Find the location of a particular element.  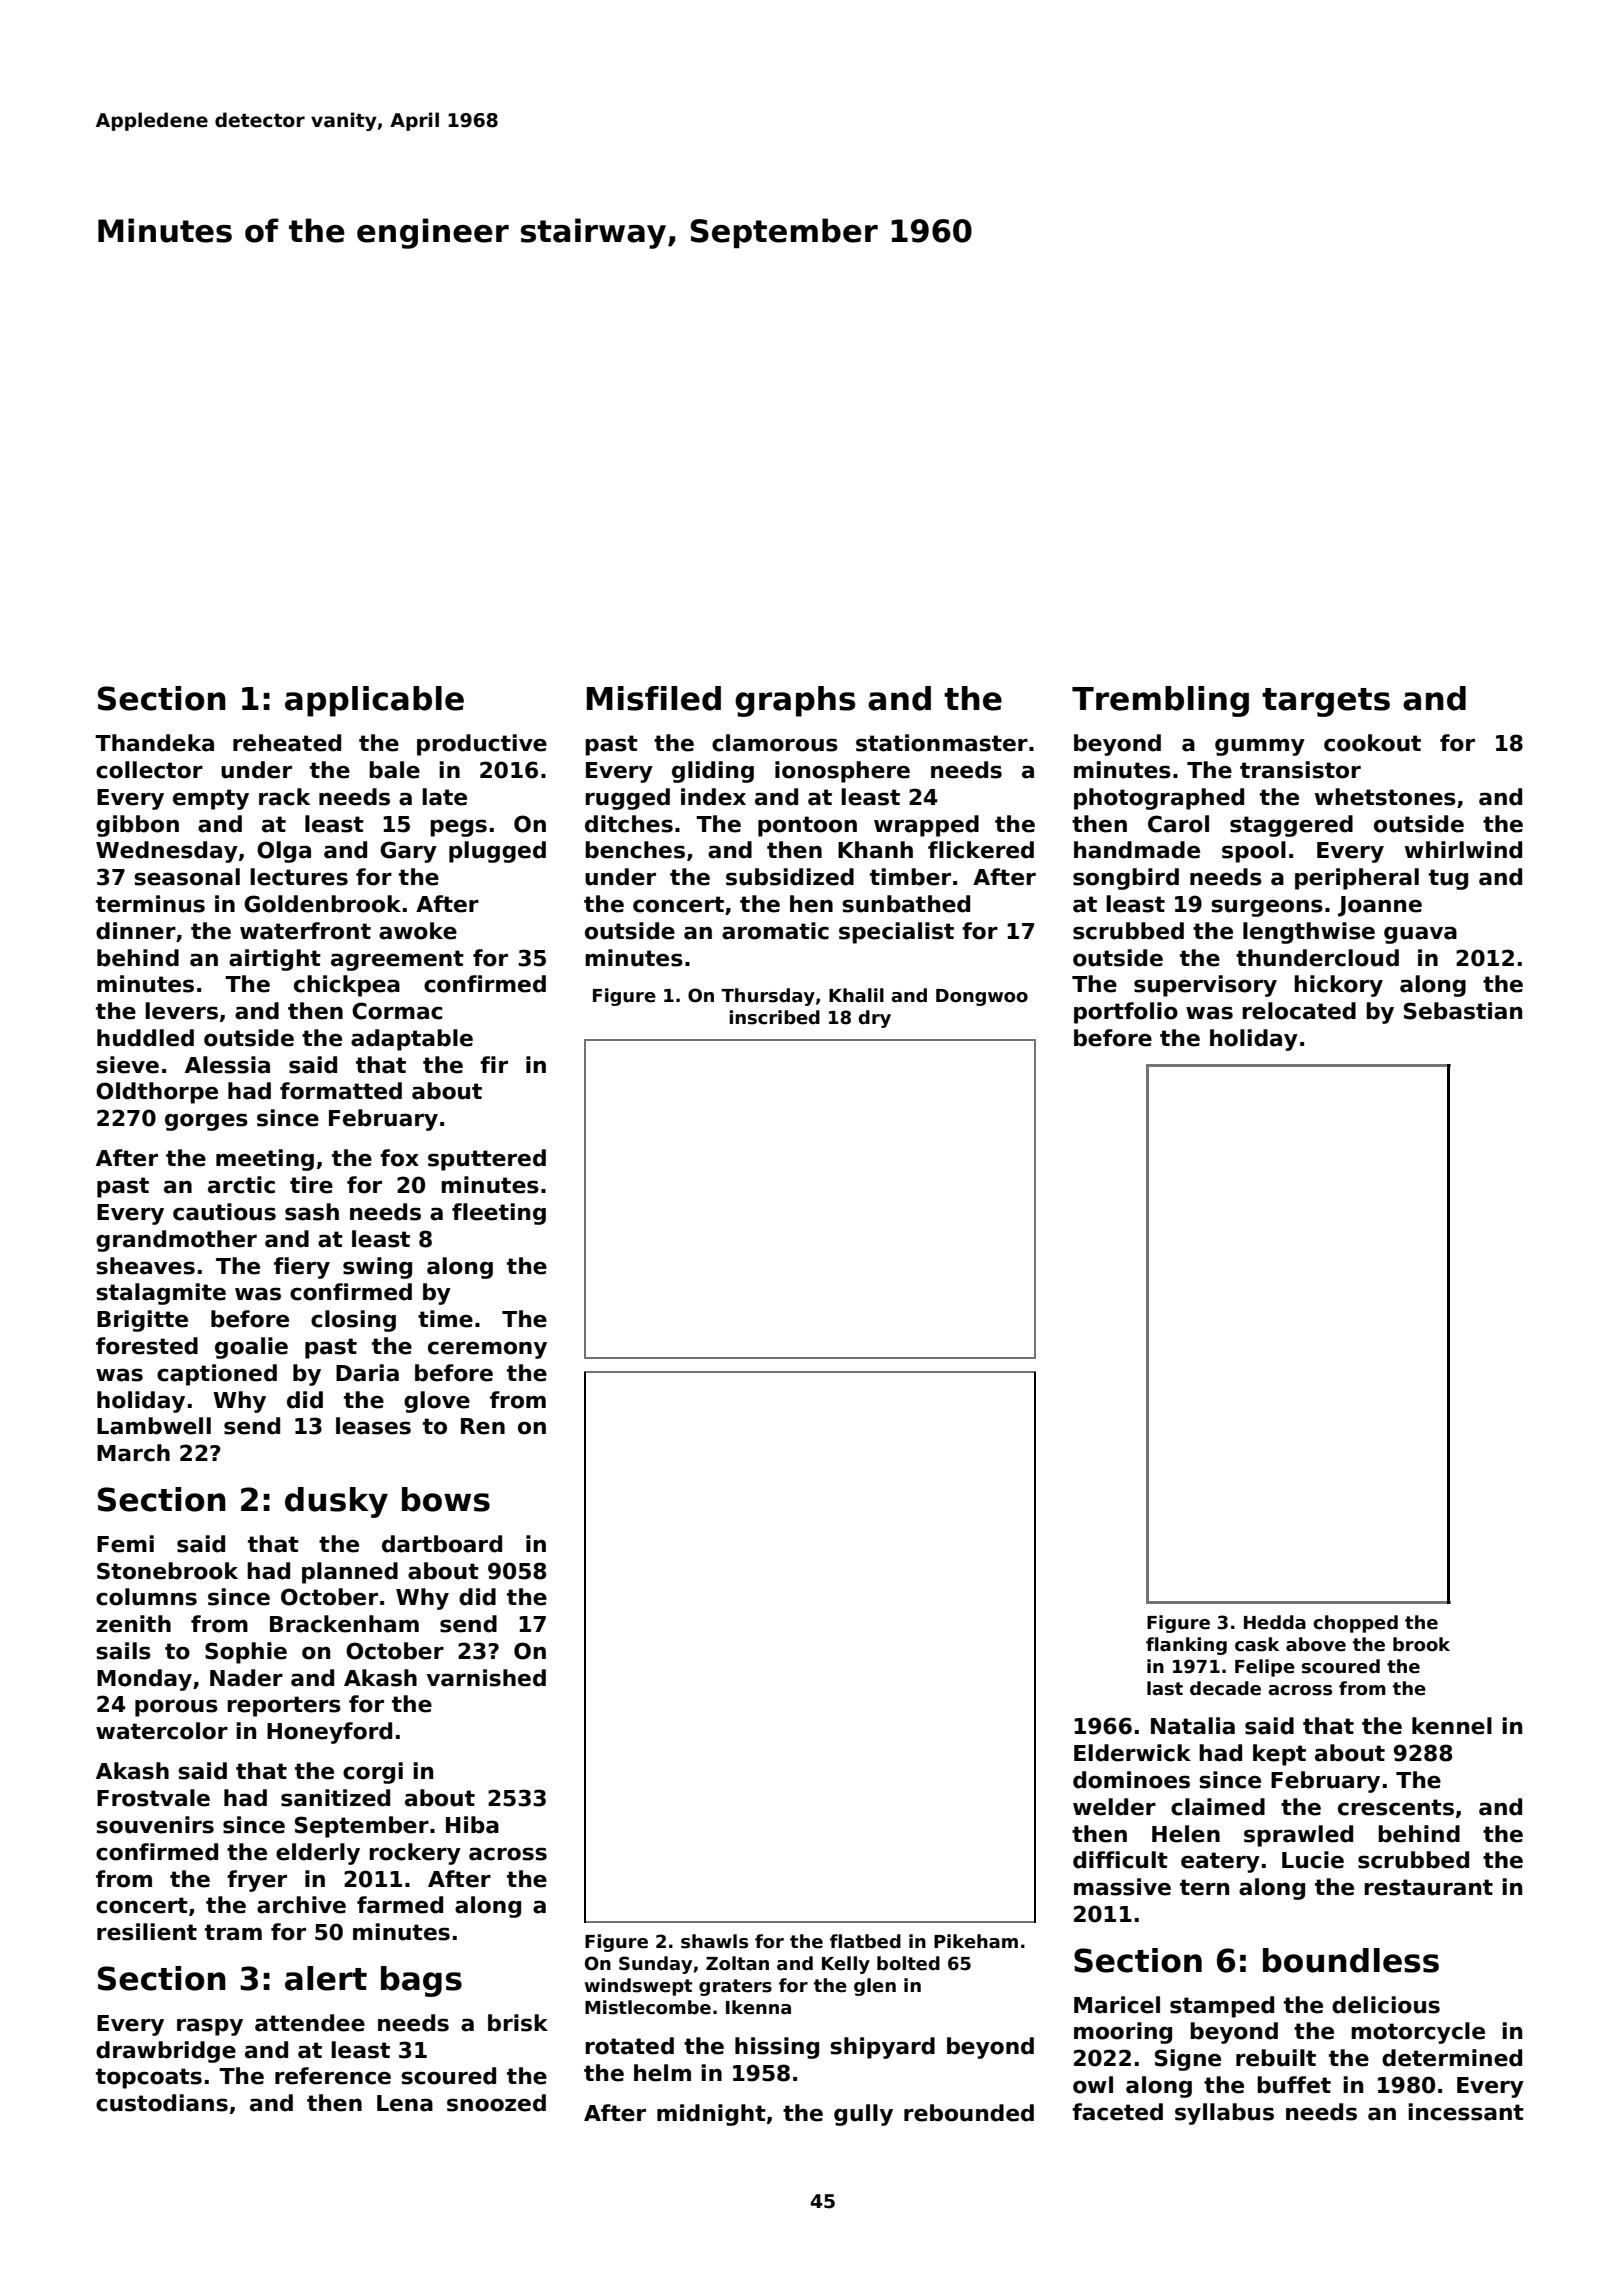

reference is located at coordinates (333, 2076).
